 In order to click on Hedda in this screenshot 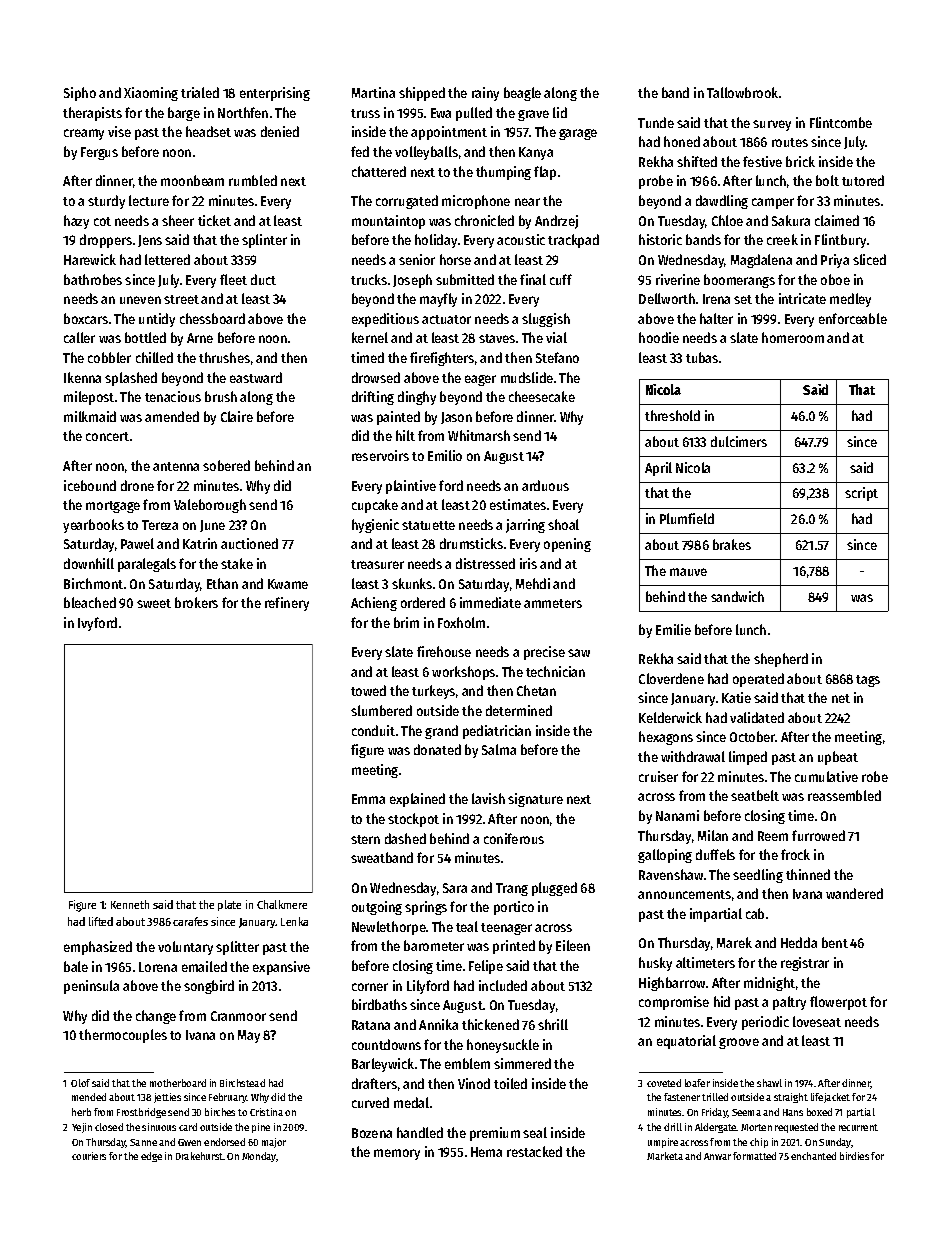, I will do `click(799, 942)`.
